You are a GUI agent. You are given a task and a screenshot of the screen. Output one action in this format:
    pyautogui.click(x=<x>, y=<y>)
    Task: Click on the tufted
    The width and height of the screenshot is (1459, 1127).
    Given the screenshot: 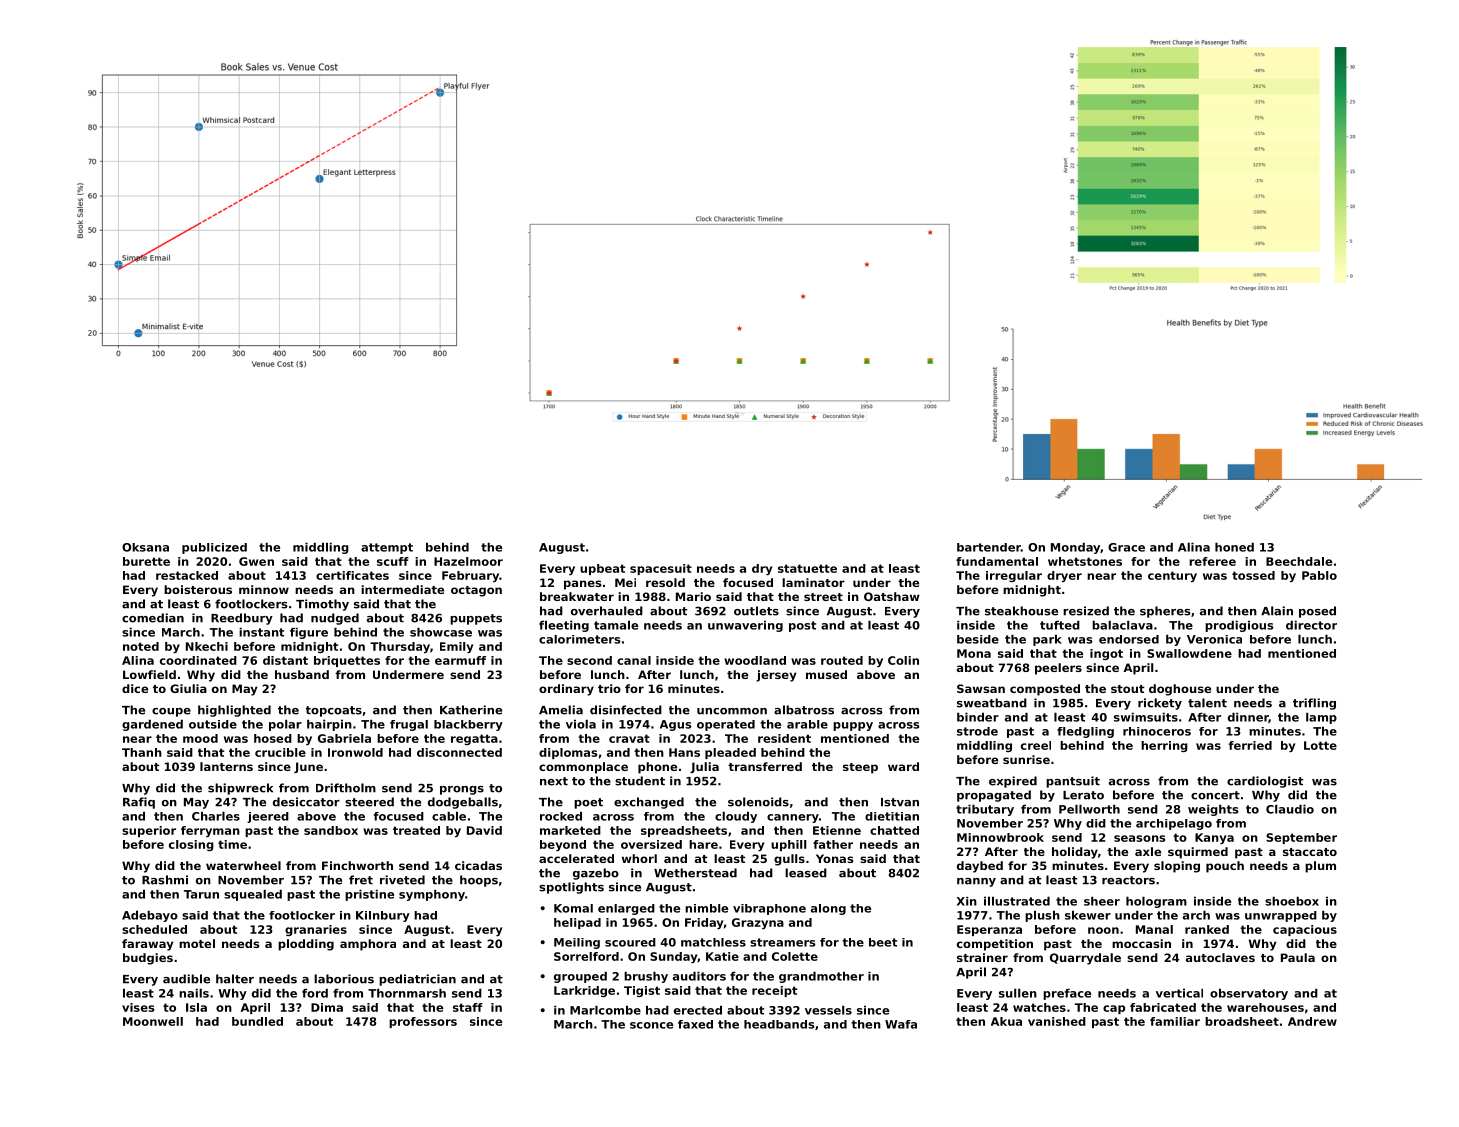 What is the action you would take?
    pyautogui.click(x=1060, y=625)
